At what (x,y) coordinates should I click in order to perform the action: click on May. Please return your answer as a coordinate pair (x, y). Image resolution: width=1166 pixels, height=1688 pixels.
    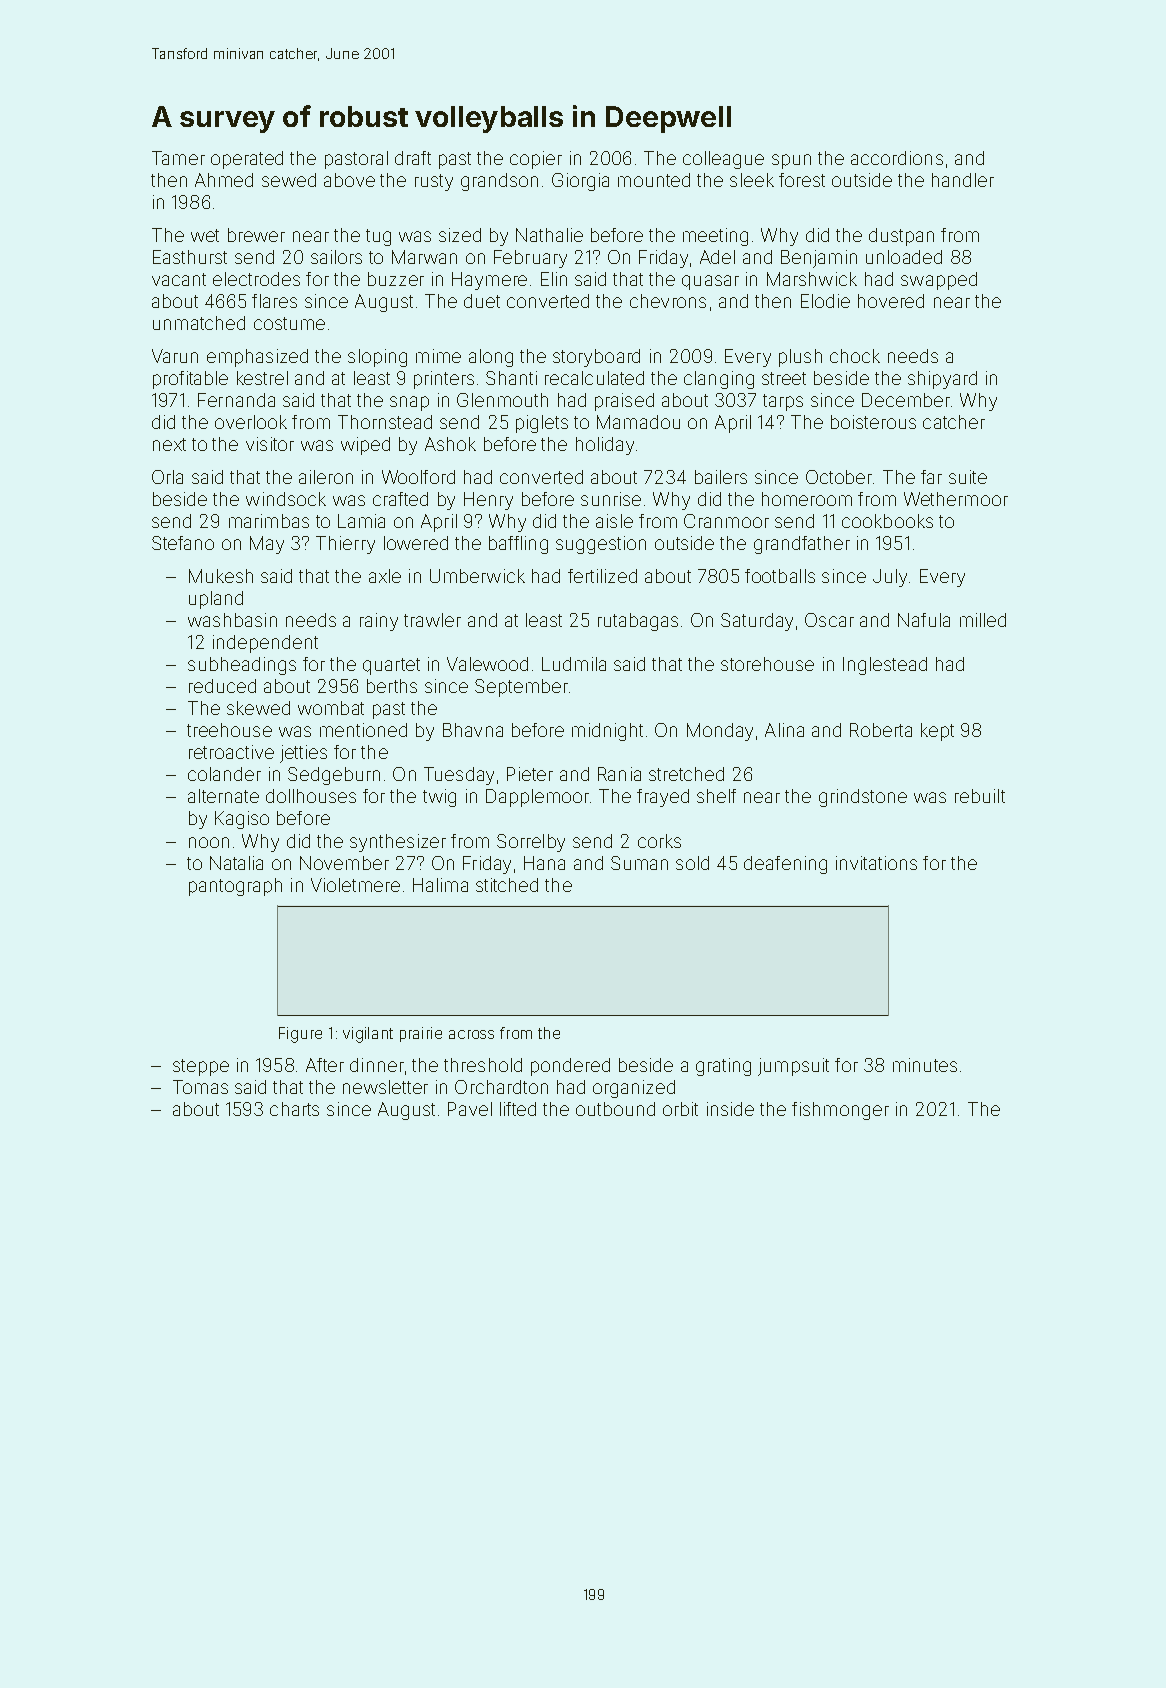
    Looking at the image, I should click on (267, 545).
